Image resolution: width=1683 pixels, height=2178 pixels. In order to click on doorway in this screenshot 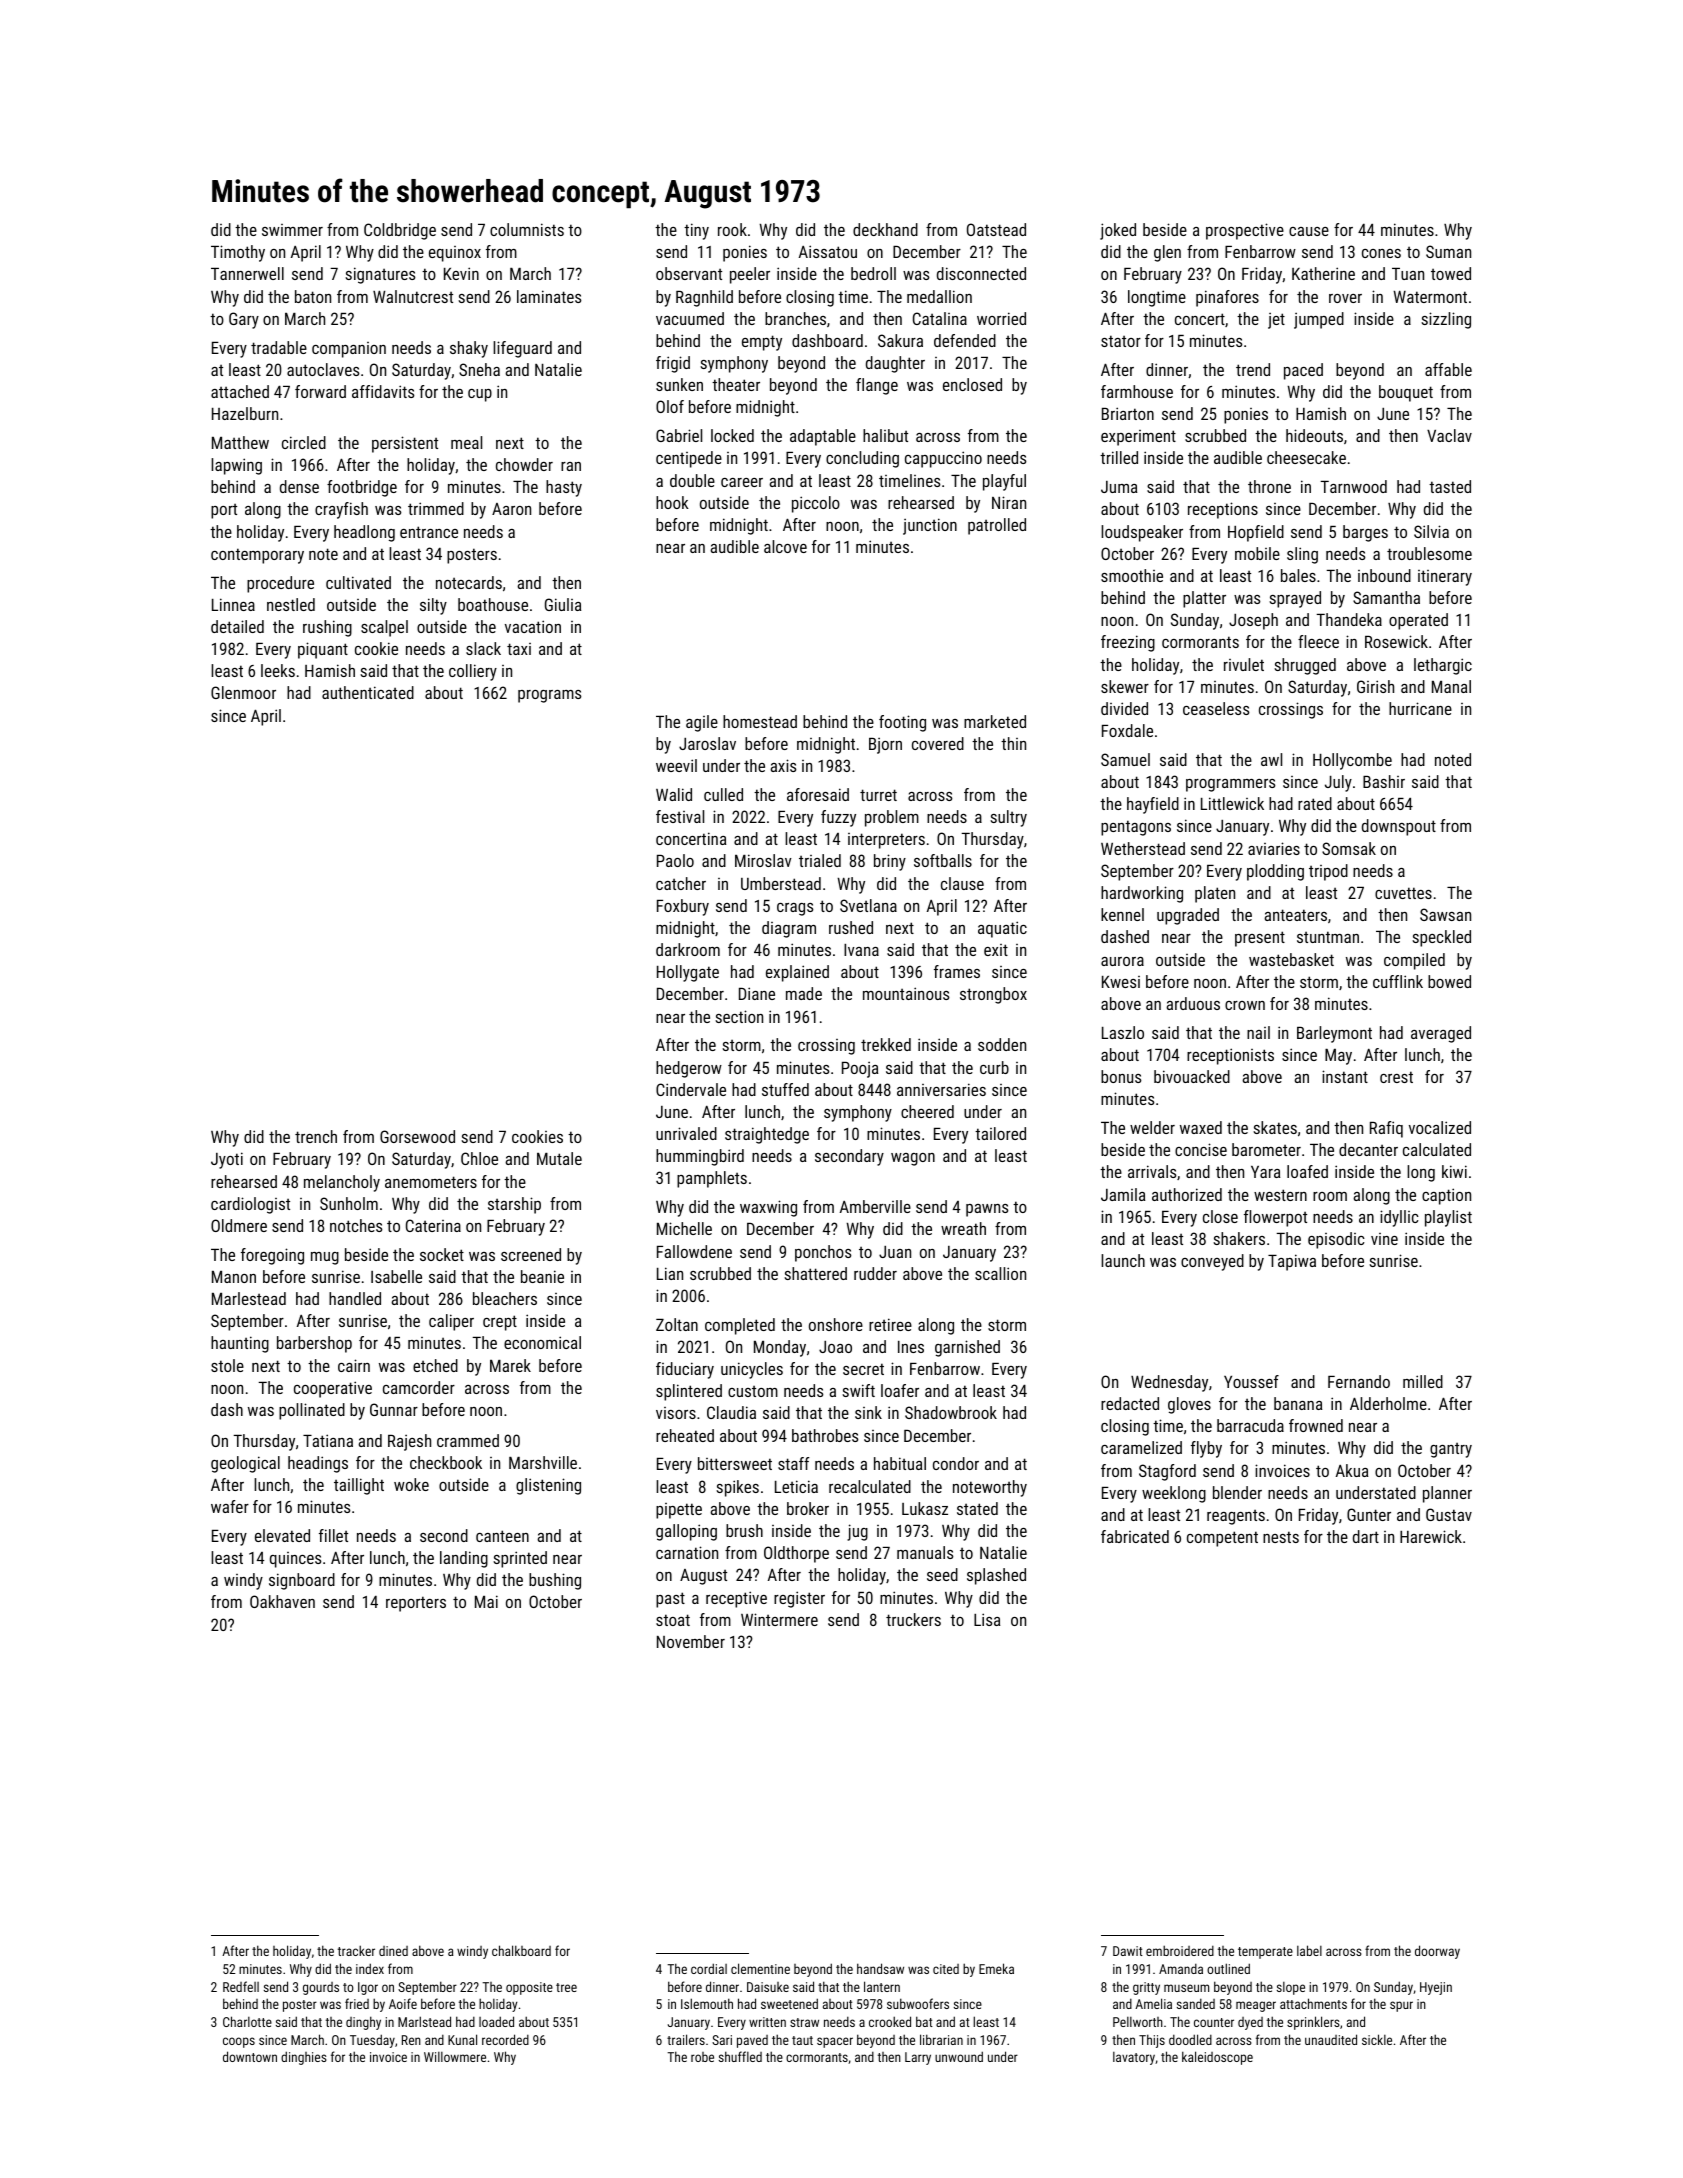, I will do `click(1437, 1952)`.
